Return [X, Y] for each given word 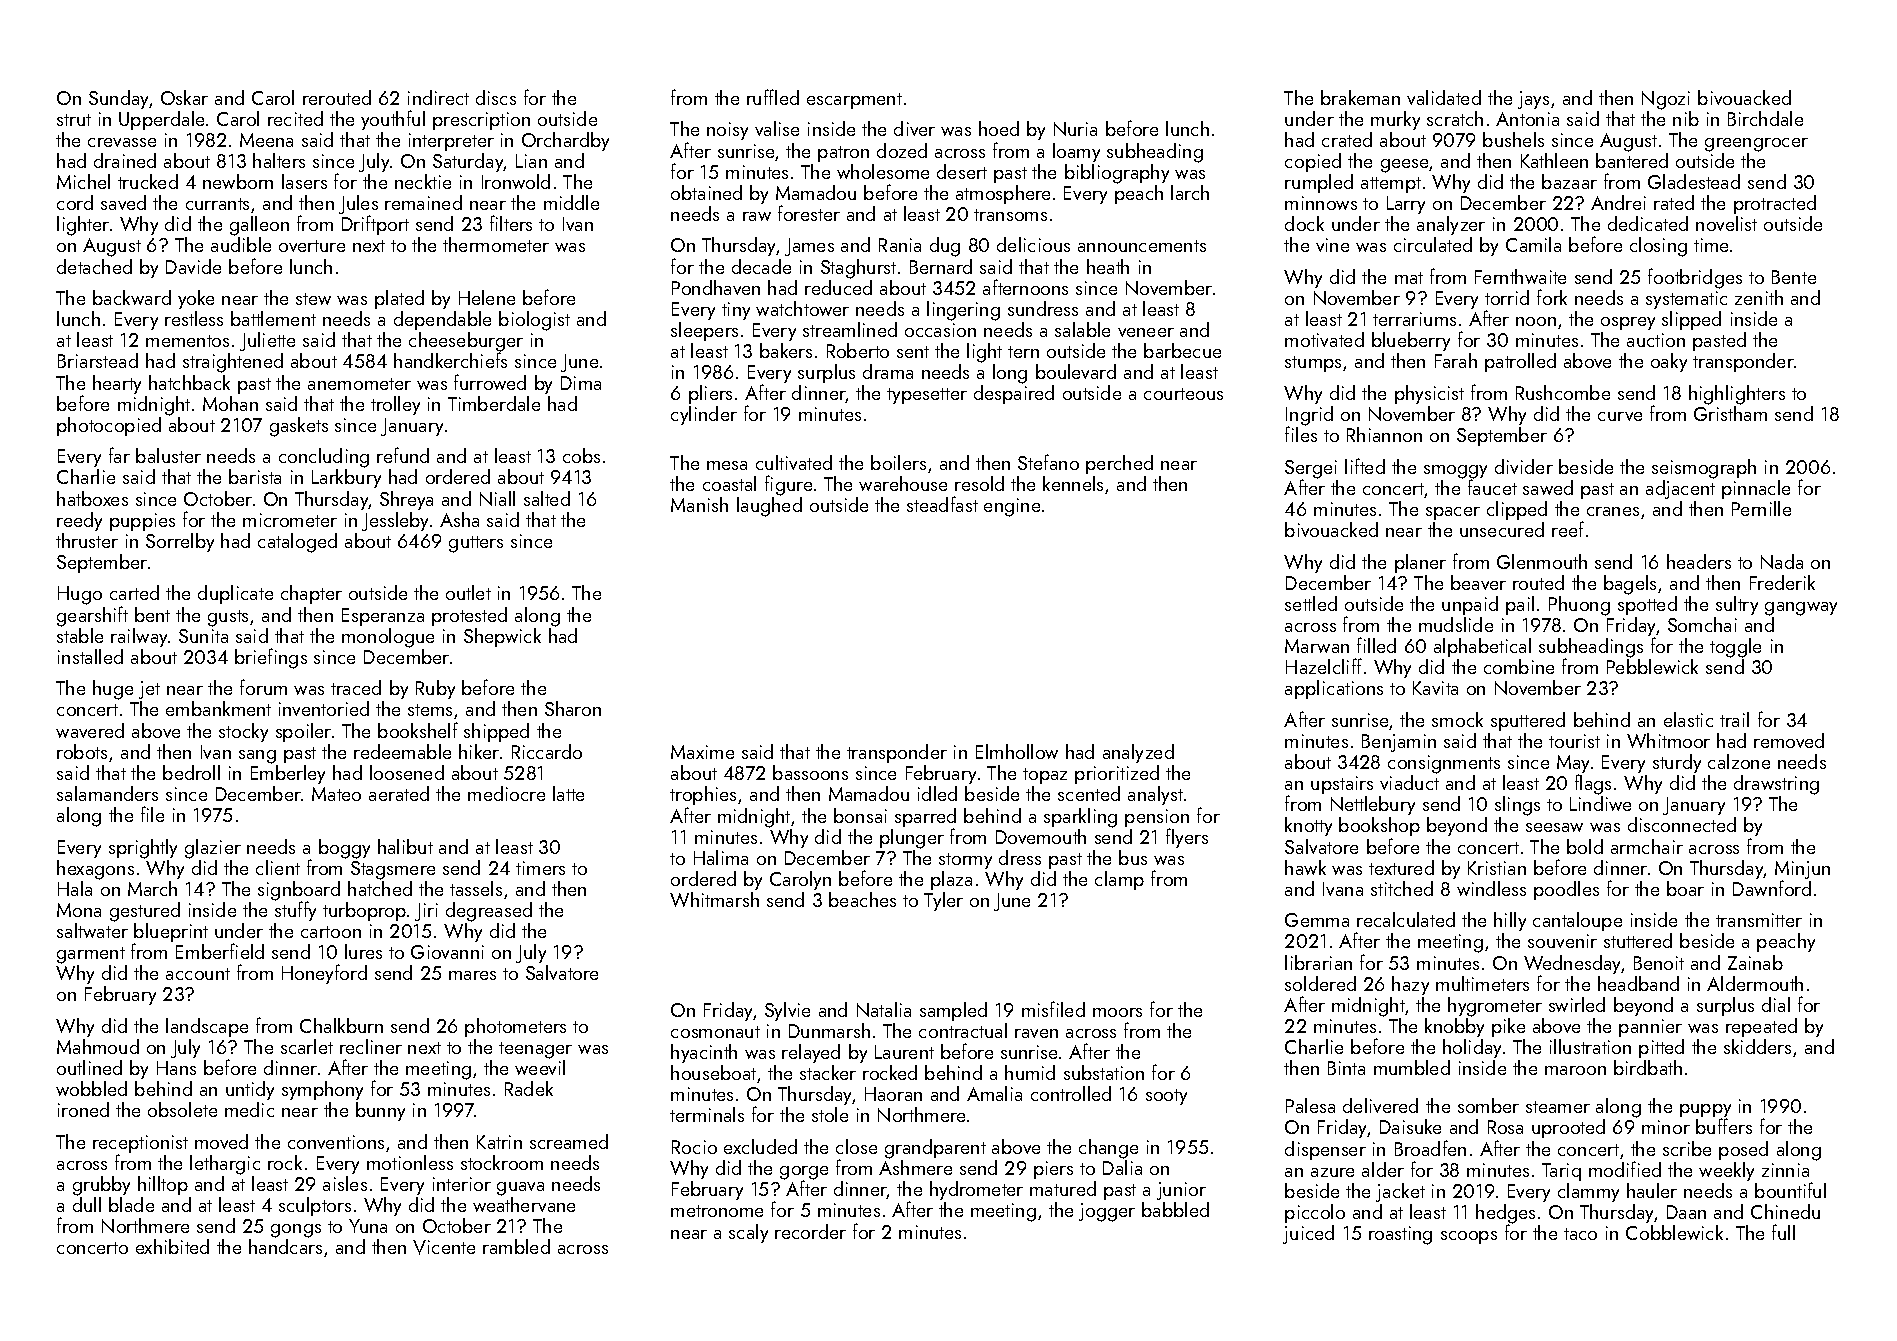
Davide [193, 266]
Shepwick [502, 637]
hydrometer [976, 1190]
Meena [266, 140]
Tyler [943, 901]
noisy [727, 131]
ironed [83, 1109]
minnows [1321, 203]
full [1783, 1232]
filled [1376, 645]
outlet [468, 592]
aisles [345, 1183]
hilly [1510, 921]
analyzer [1451, 225]
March [152, 888]
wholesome [883, 171]
